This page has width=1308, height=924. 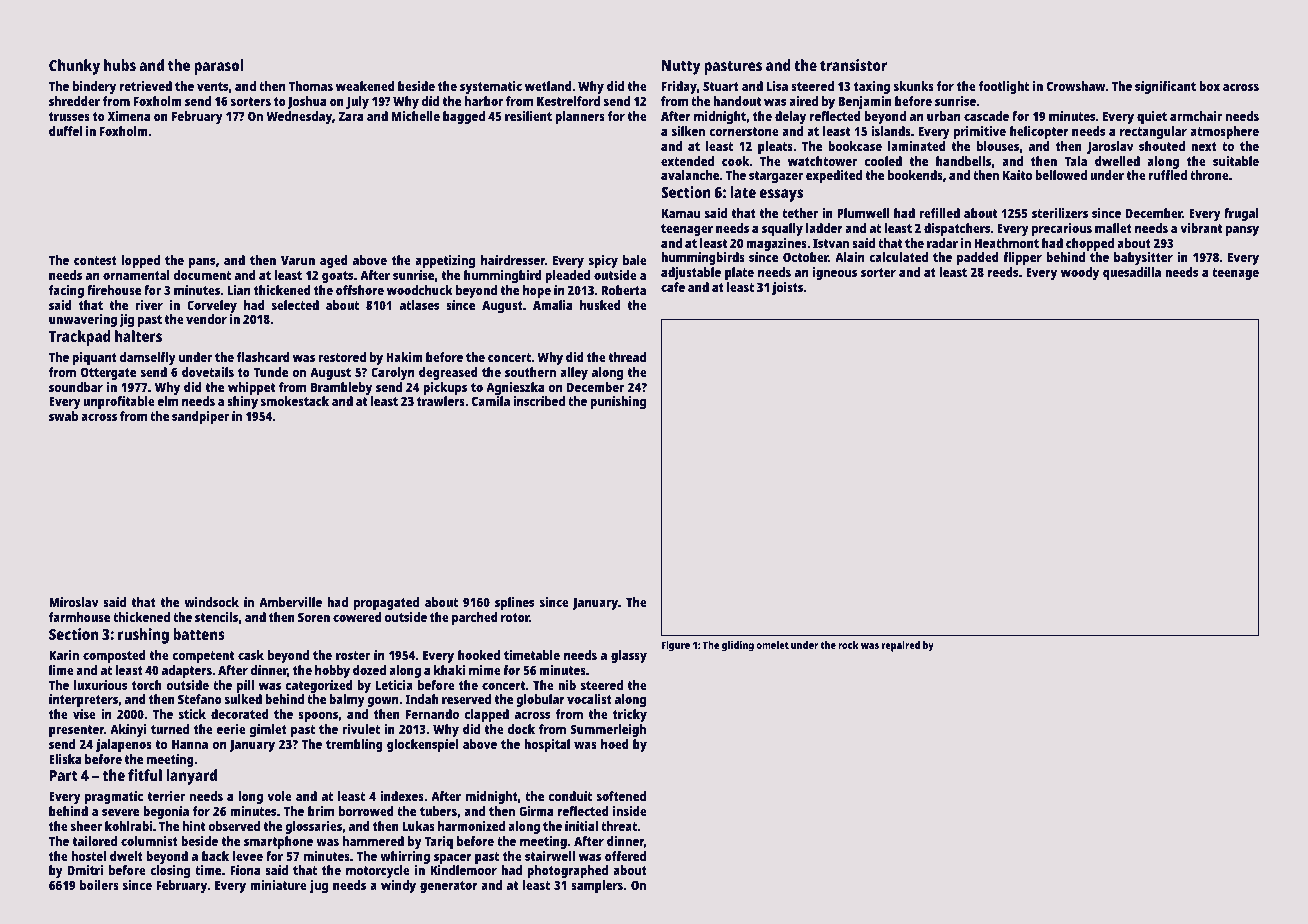 I want to click on aged, so click(x=334, y=261).
